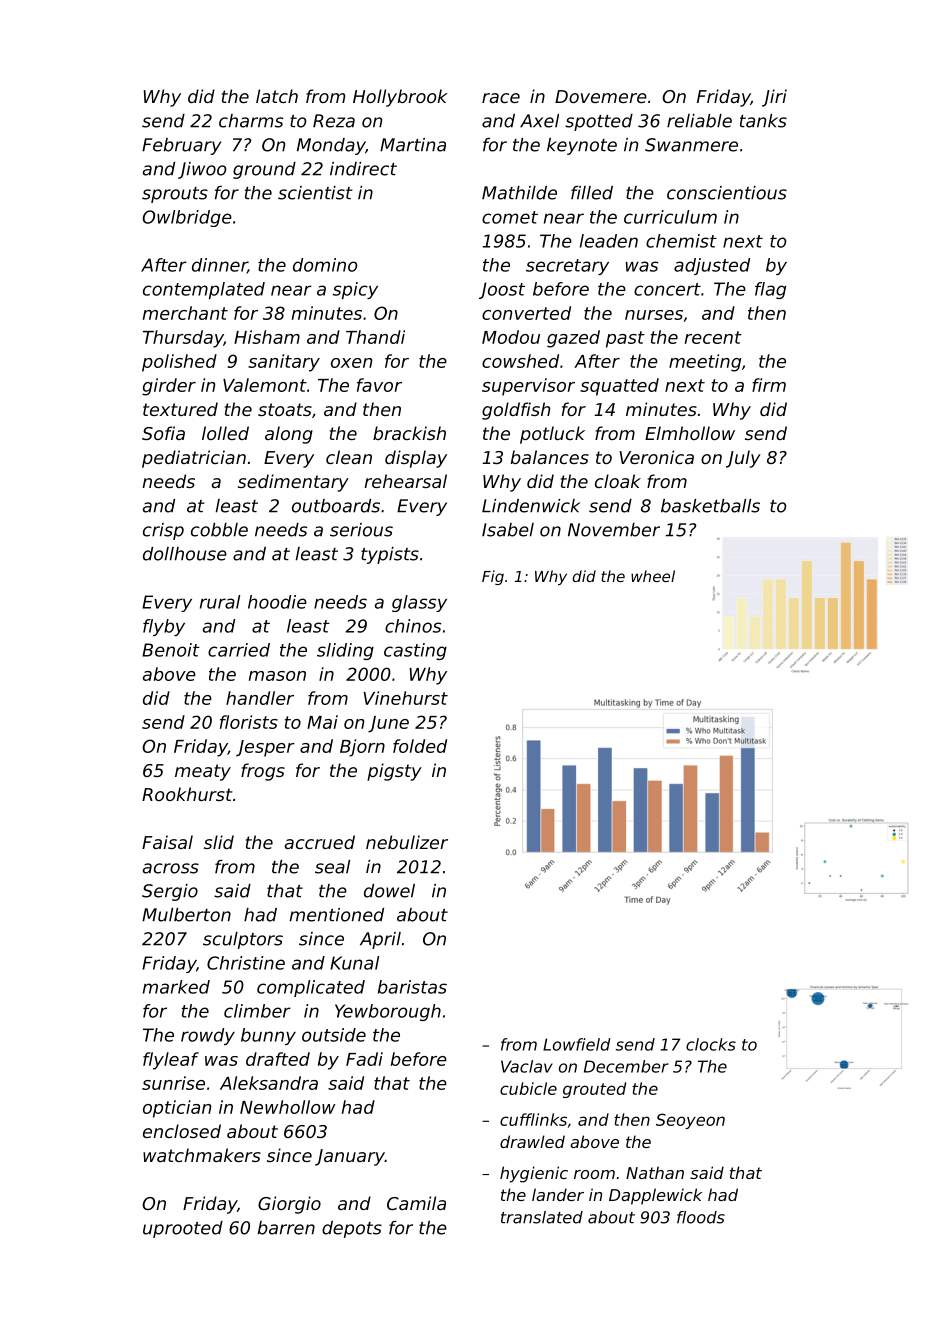 Image resolution: width=929 pixels, height=1320 pixels. I want to click on flyleaf, so click(171, 1061).
